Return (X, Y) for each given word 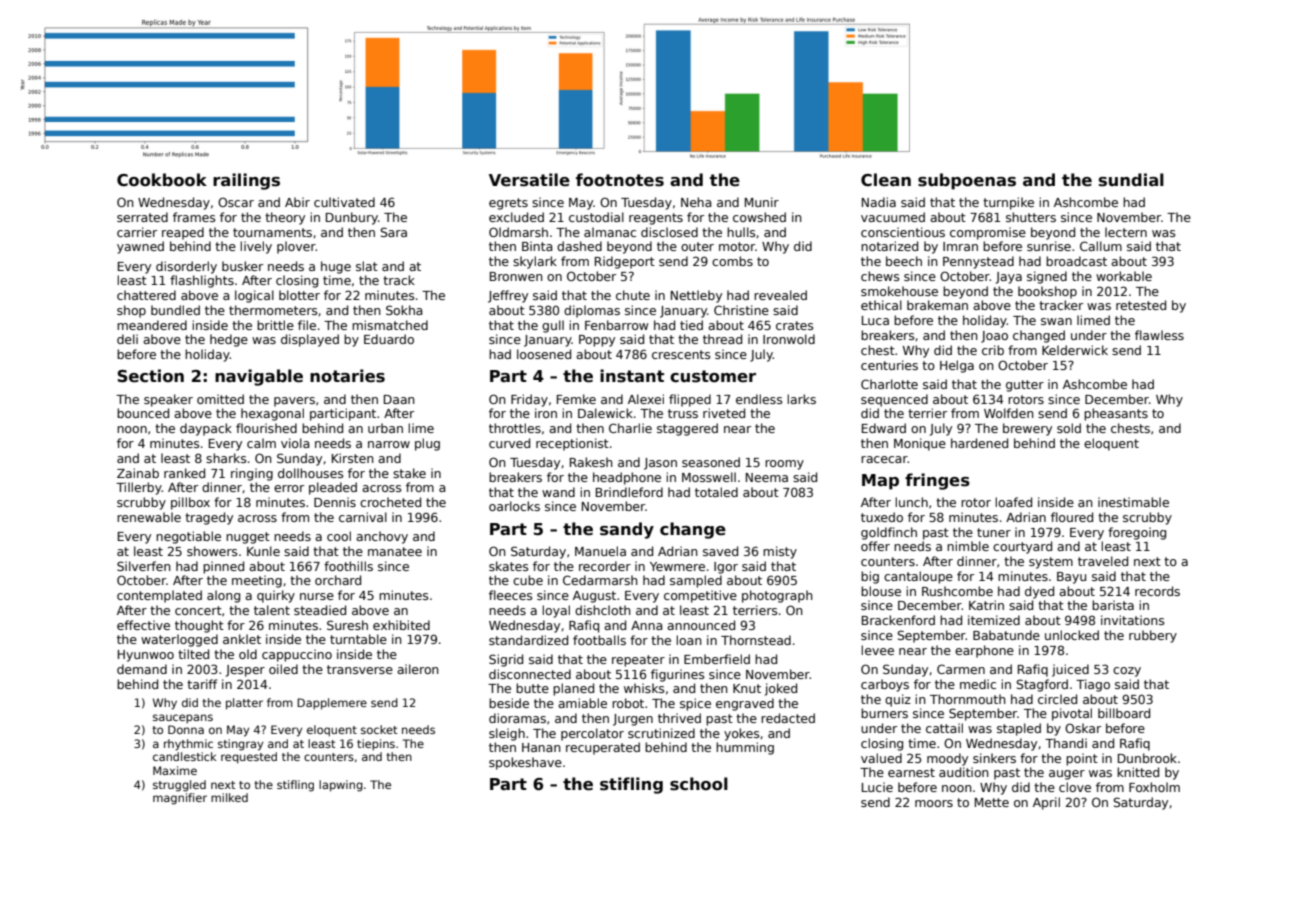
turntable (358, 639)
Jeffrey (508, 296)
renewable (149, 517)
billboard (1124, 713)
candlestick (184, 756)
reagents (656, 219)
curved (509, 443)
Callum (1101, 246)
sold (1069, 428)
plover (296, 247)
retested (1141, 305)
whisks (644, 688)
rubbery (1153, 636)
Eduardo (389, 339)
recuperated (603, 748)
